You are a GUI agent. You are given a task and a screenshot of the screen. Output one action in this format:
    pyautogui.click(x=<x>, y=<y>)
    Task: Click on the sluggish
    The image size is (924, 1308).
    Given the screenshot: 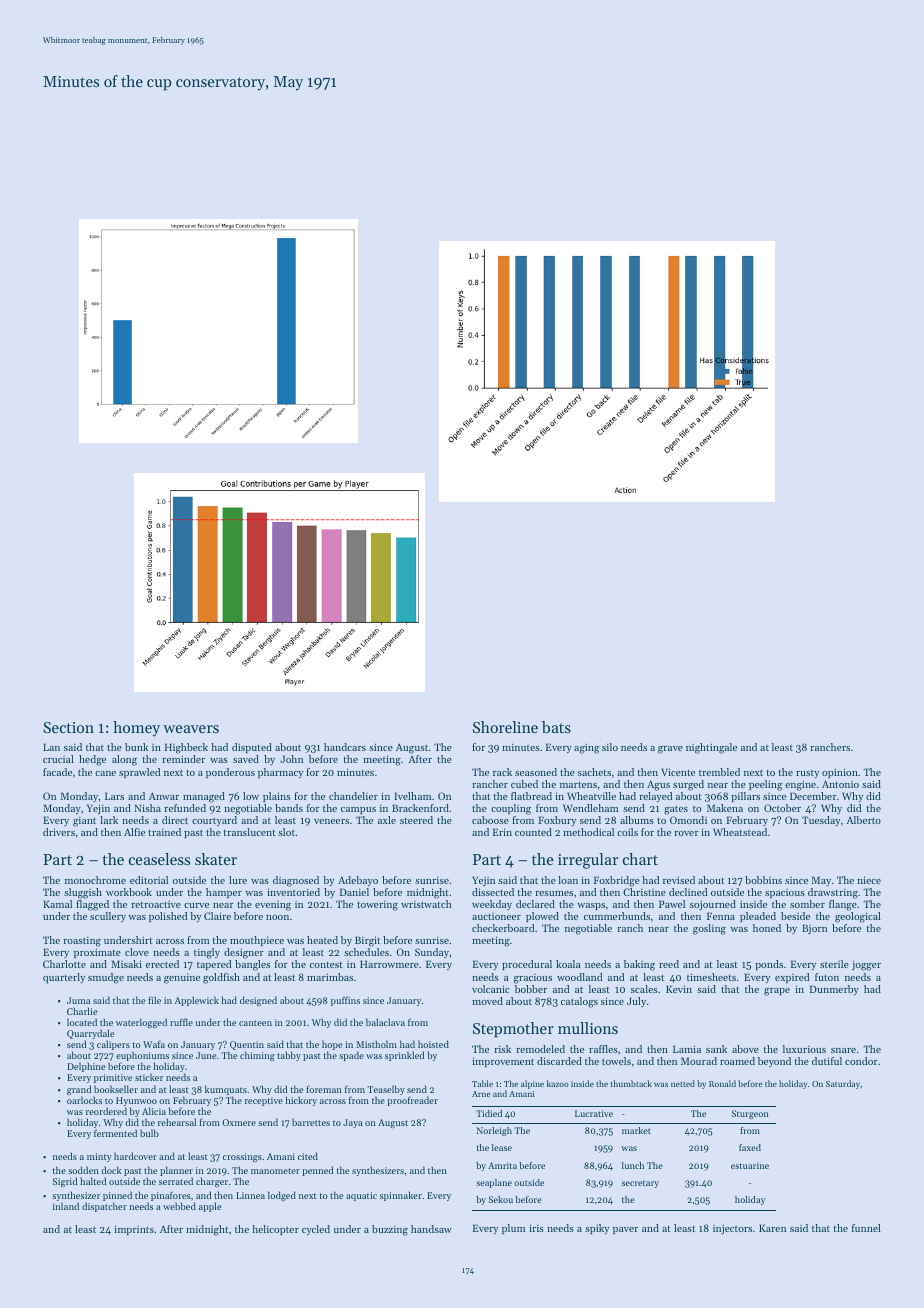 What is the action you would take?
    pyautogui.click(x=83, y=893)
